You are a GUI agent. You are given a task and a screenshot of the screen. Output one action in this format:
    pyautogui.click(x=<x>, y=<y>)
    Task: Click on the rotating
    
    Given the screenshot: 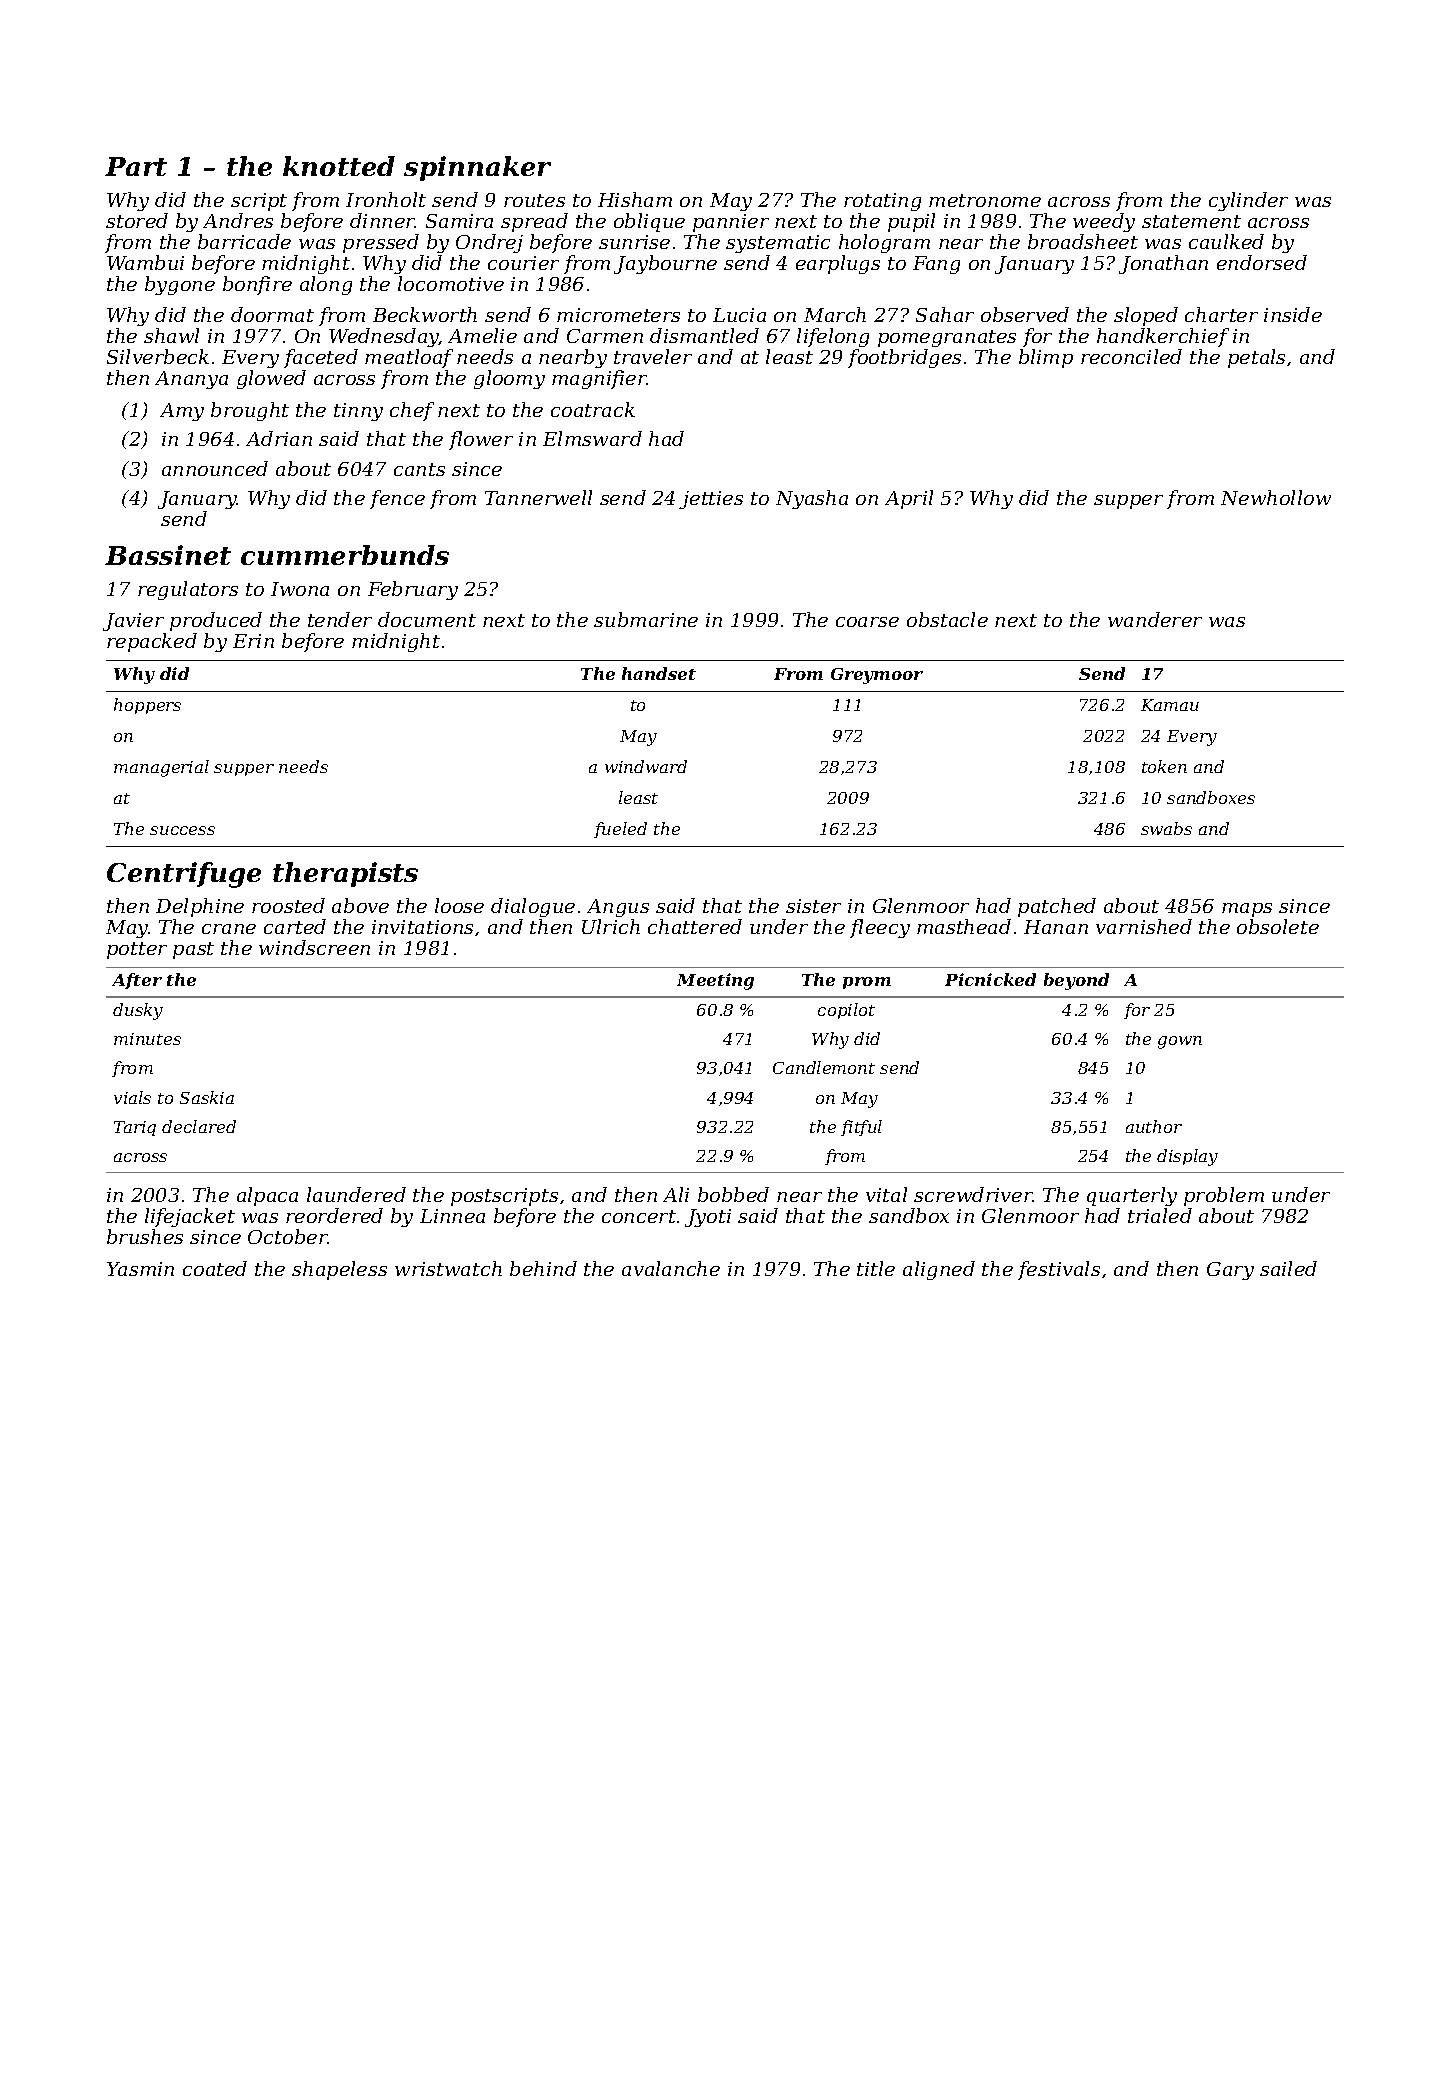 What is the action you would take?
    pyautogui.click(x=882, y=202)
